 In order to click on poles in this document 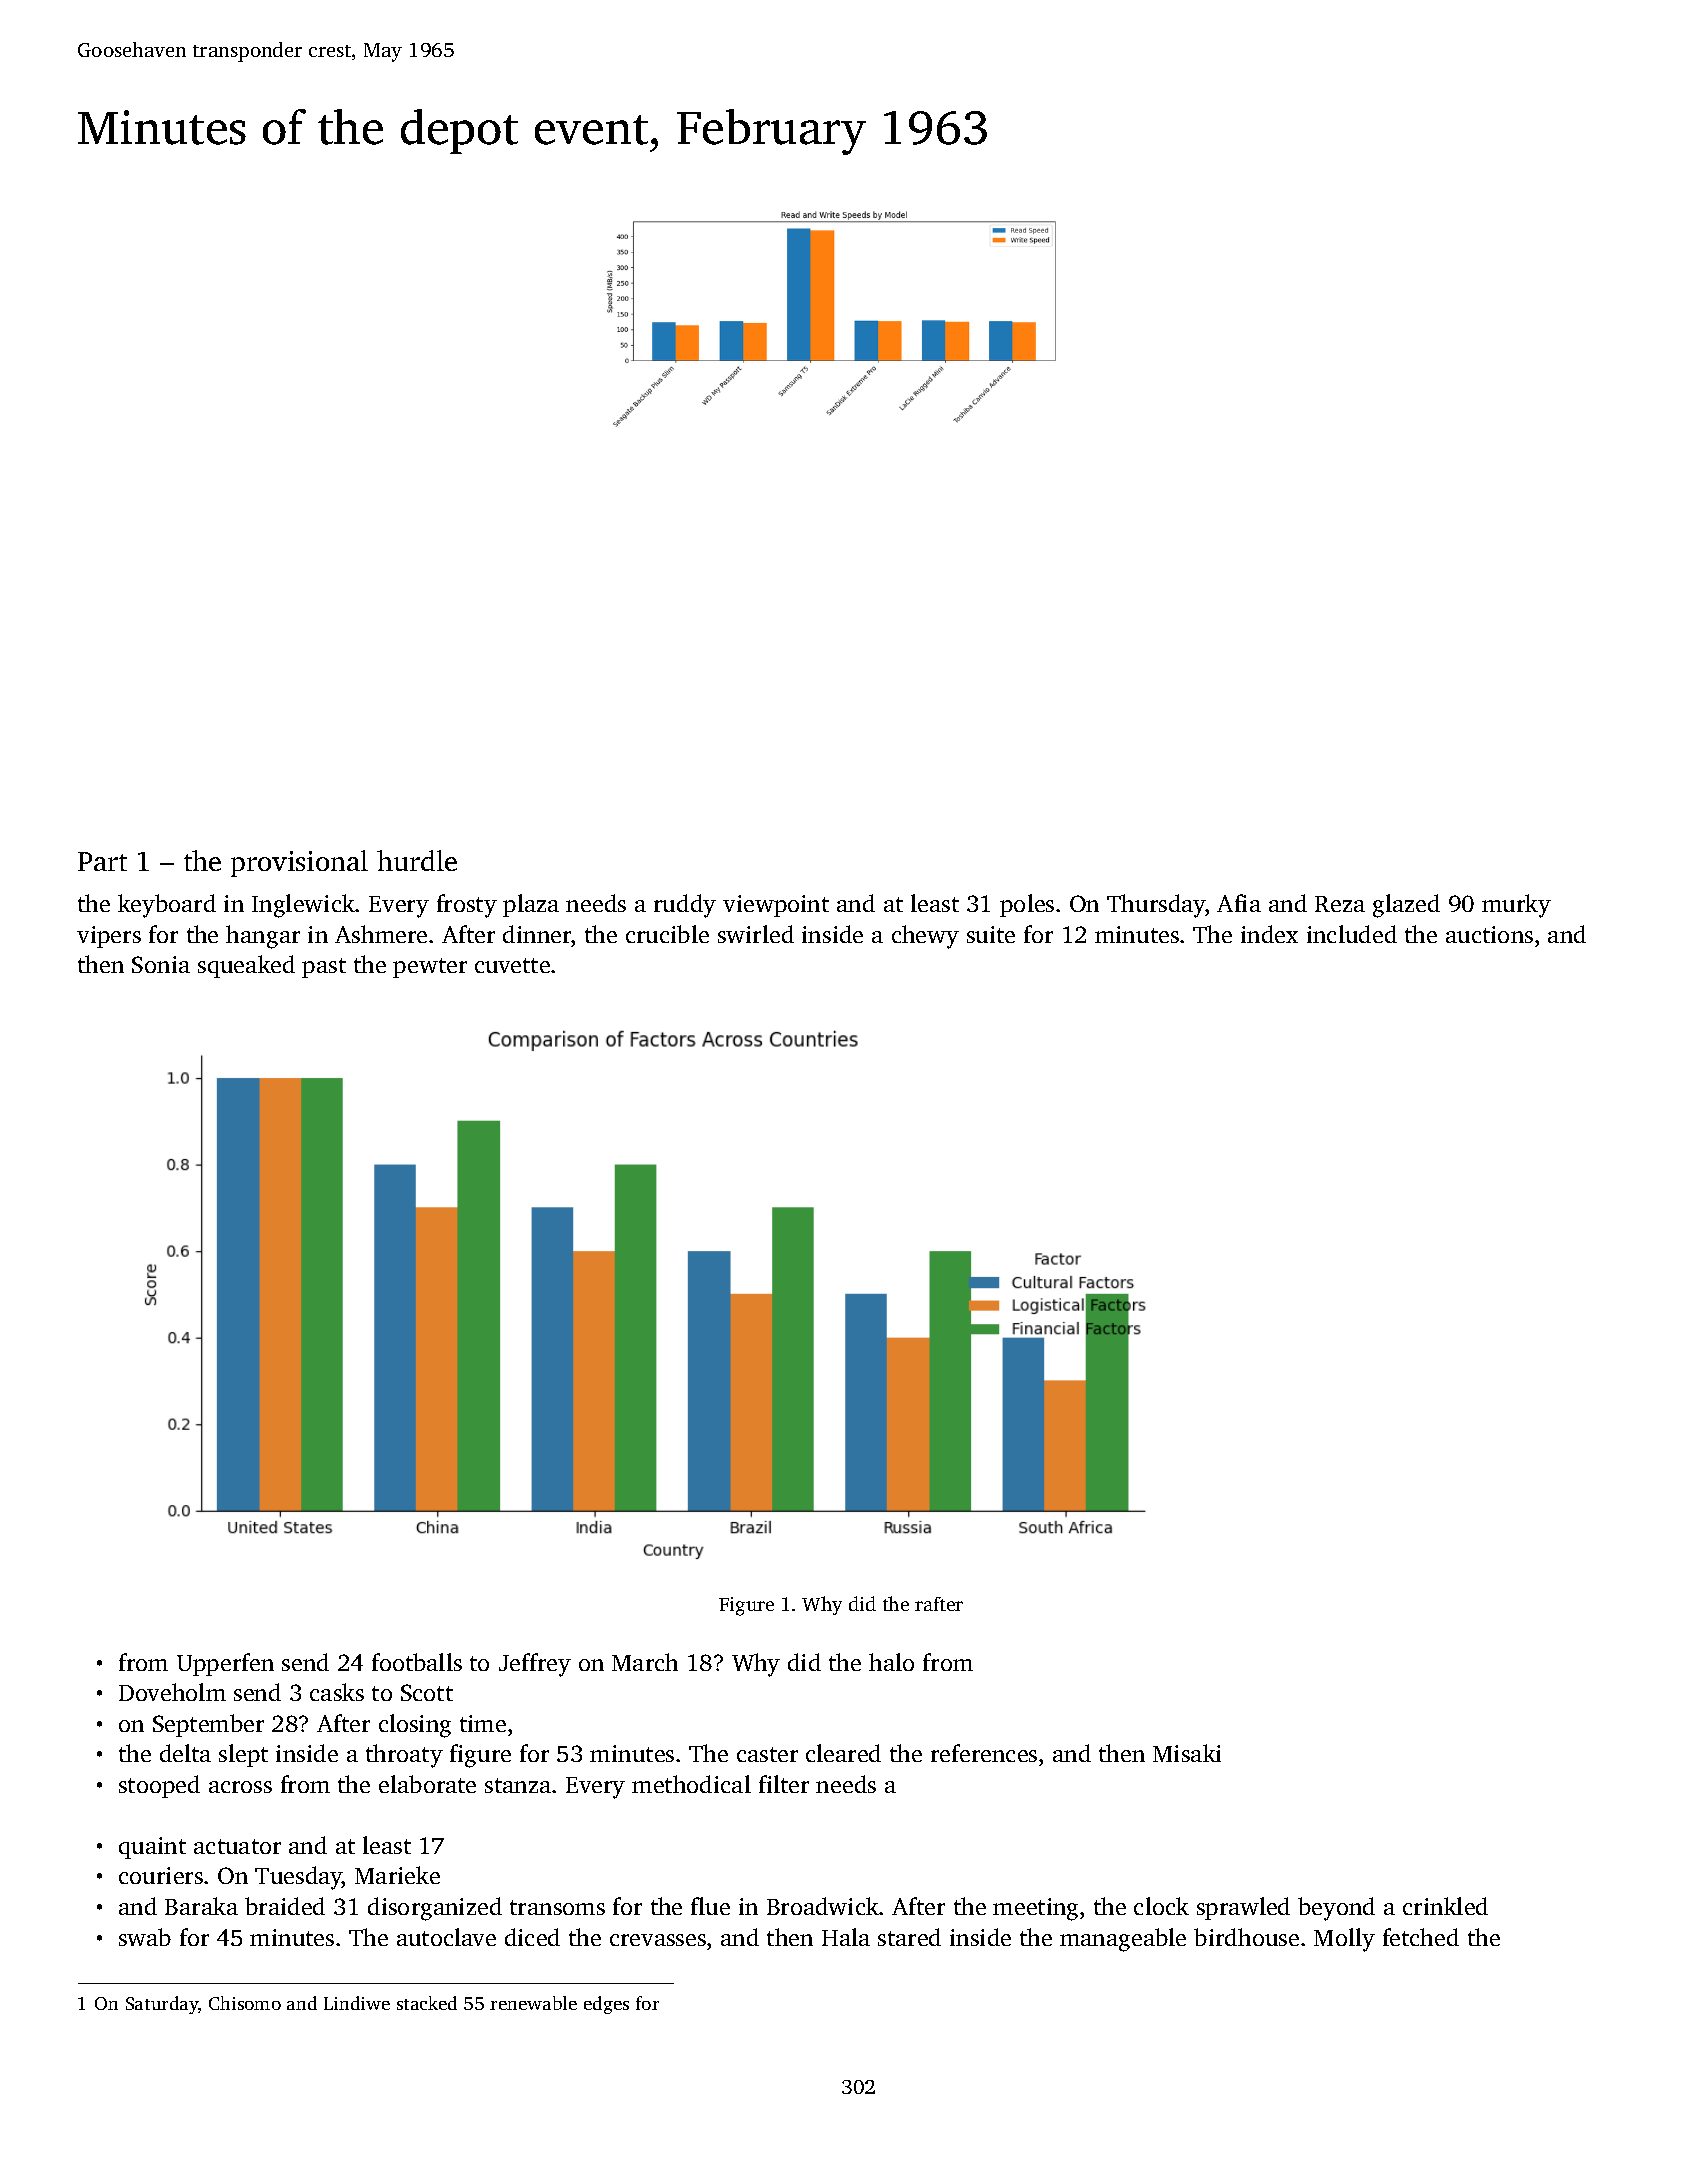, I will do `click(1027, 905)`.
